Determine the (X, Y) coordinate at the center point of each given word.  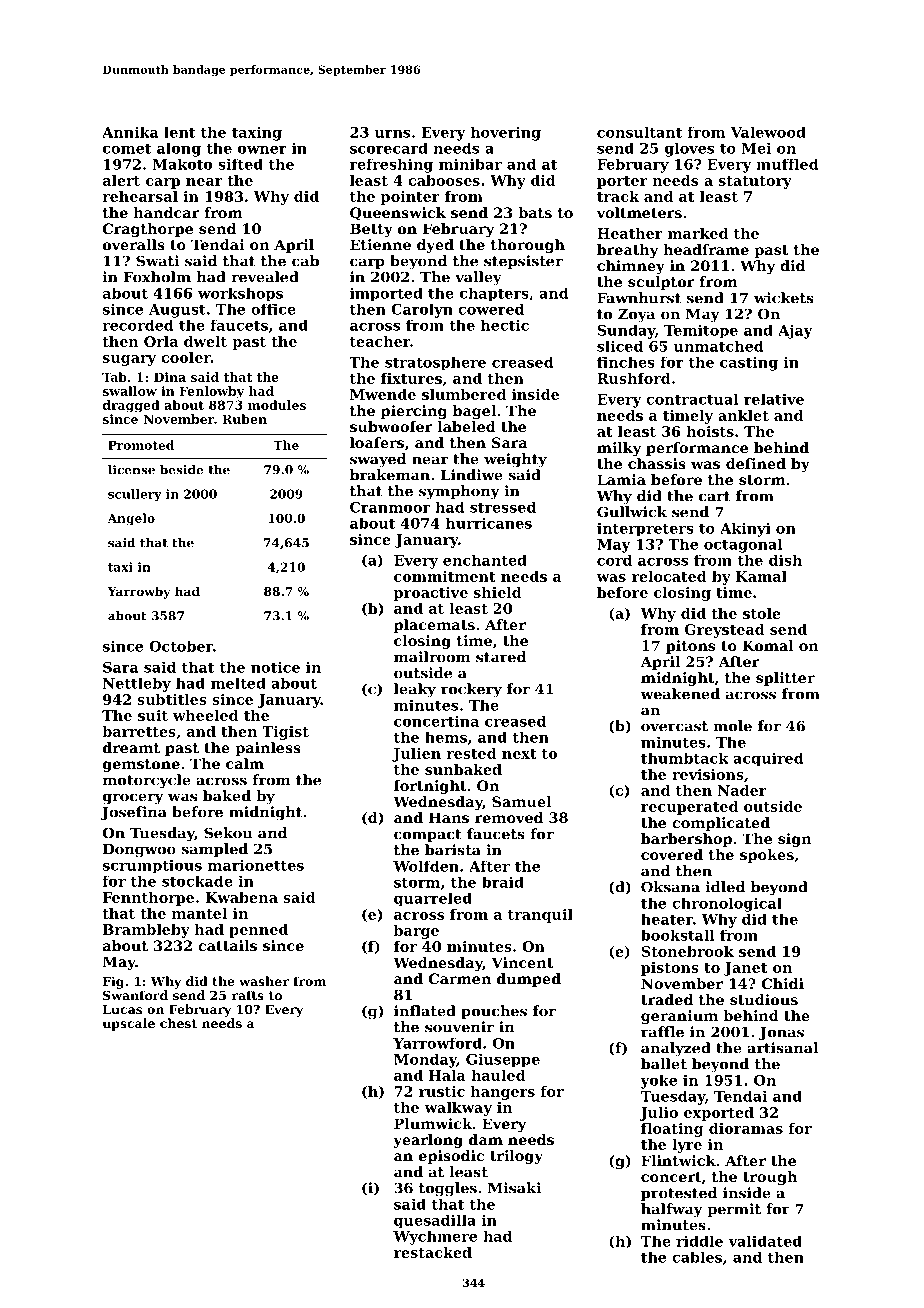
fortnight (430, 787)
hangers (503, 1093)
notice (275, 667)
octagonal (743, 545)
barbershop (686, 840)
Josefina (134, 813)
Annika (130, 132)
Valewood (768, 132)
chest (178, 1023)
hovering (506, 133)
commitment (445, 576)
